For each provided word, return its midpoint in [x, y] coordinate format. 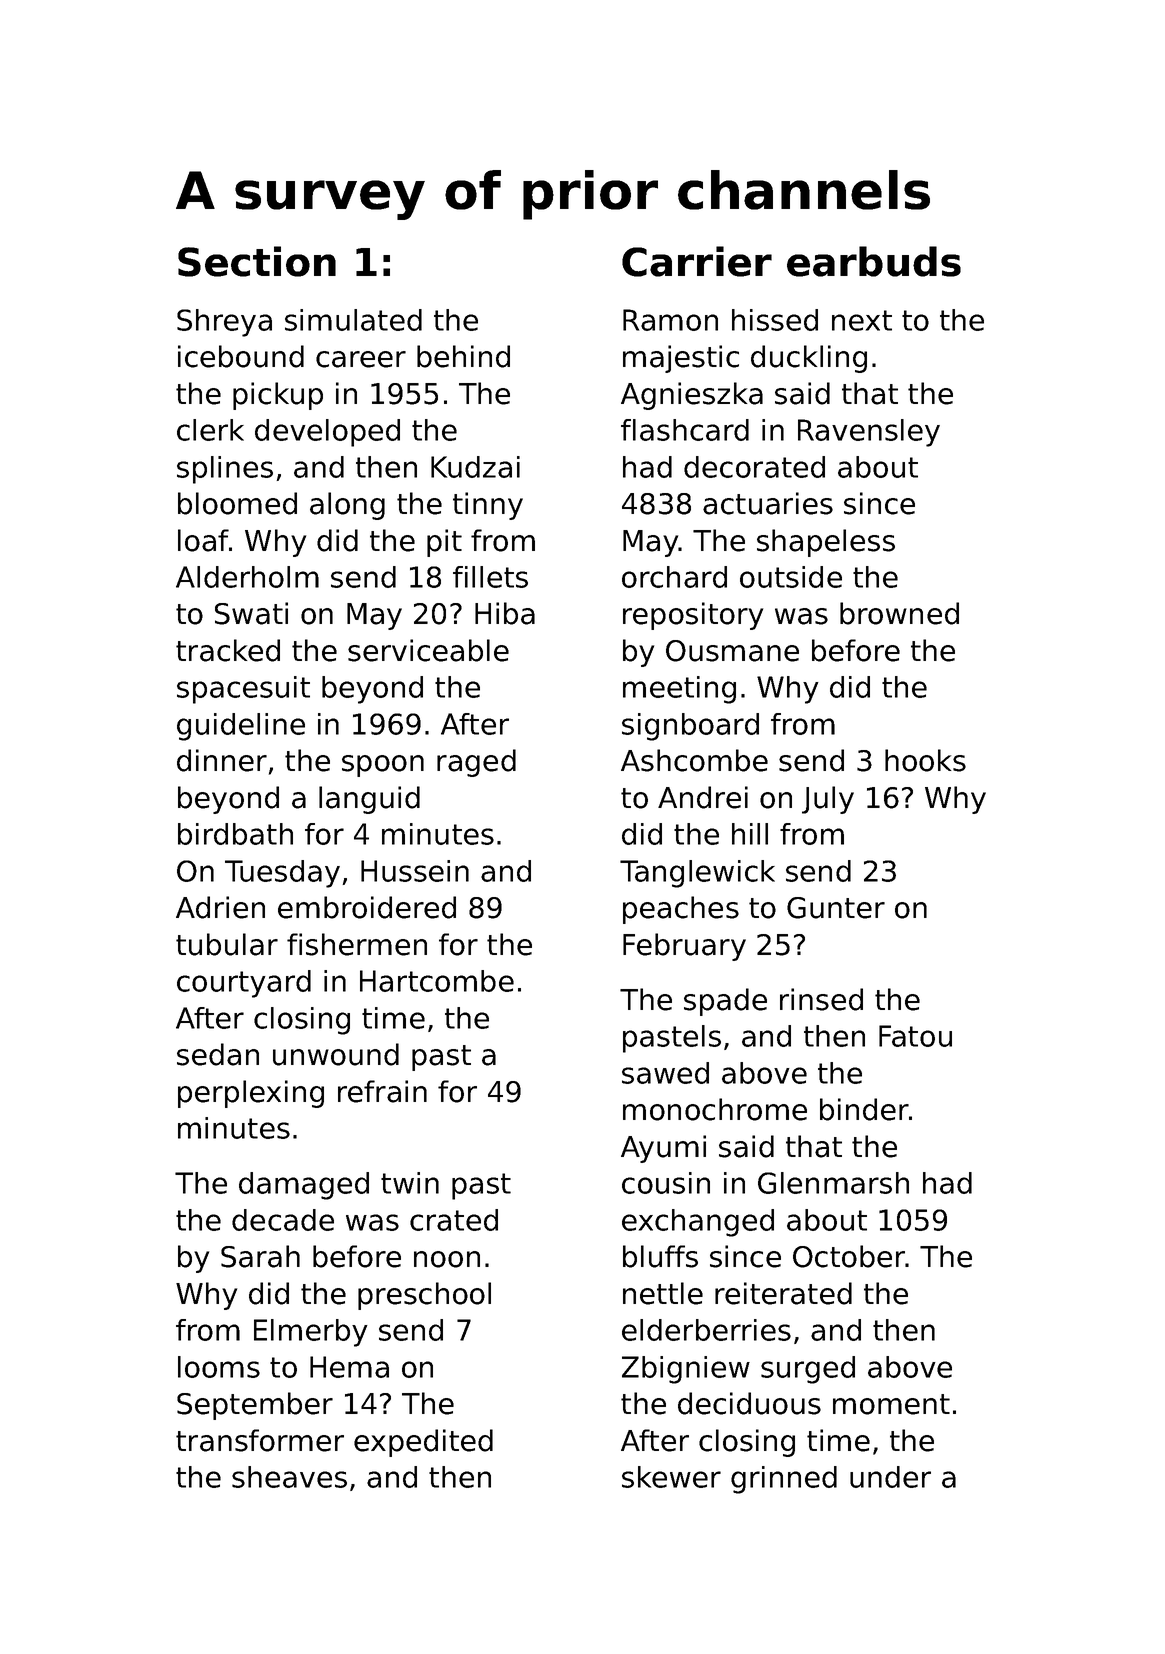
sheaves [289, 1477]
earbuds [874, 261]
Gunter [836, 908]
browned [899, 613]
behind [463, 356]
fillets [490, 577]
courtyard [244, 984]
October [849, 1256]
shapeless [826, 543]
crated [454, 1220]
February [684, 947]
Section [257, 261]
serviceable [428, 650]
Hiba [505, 613]
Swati [251, 613]
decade [283, 1220]
